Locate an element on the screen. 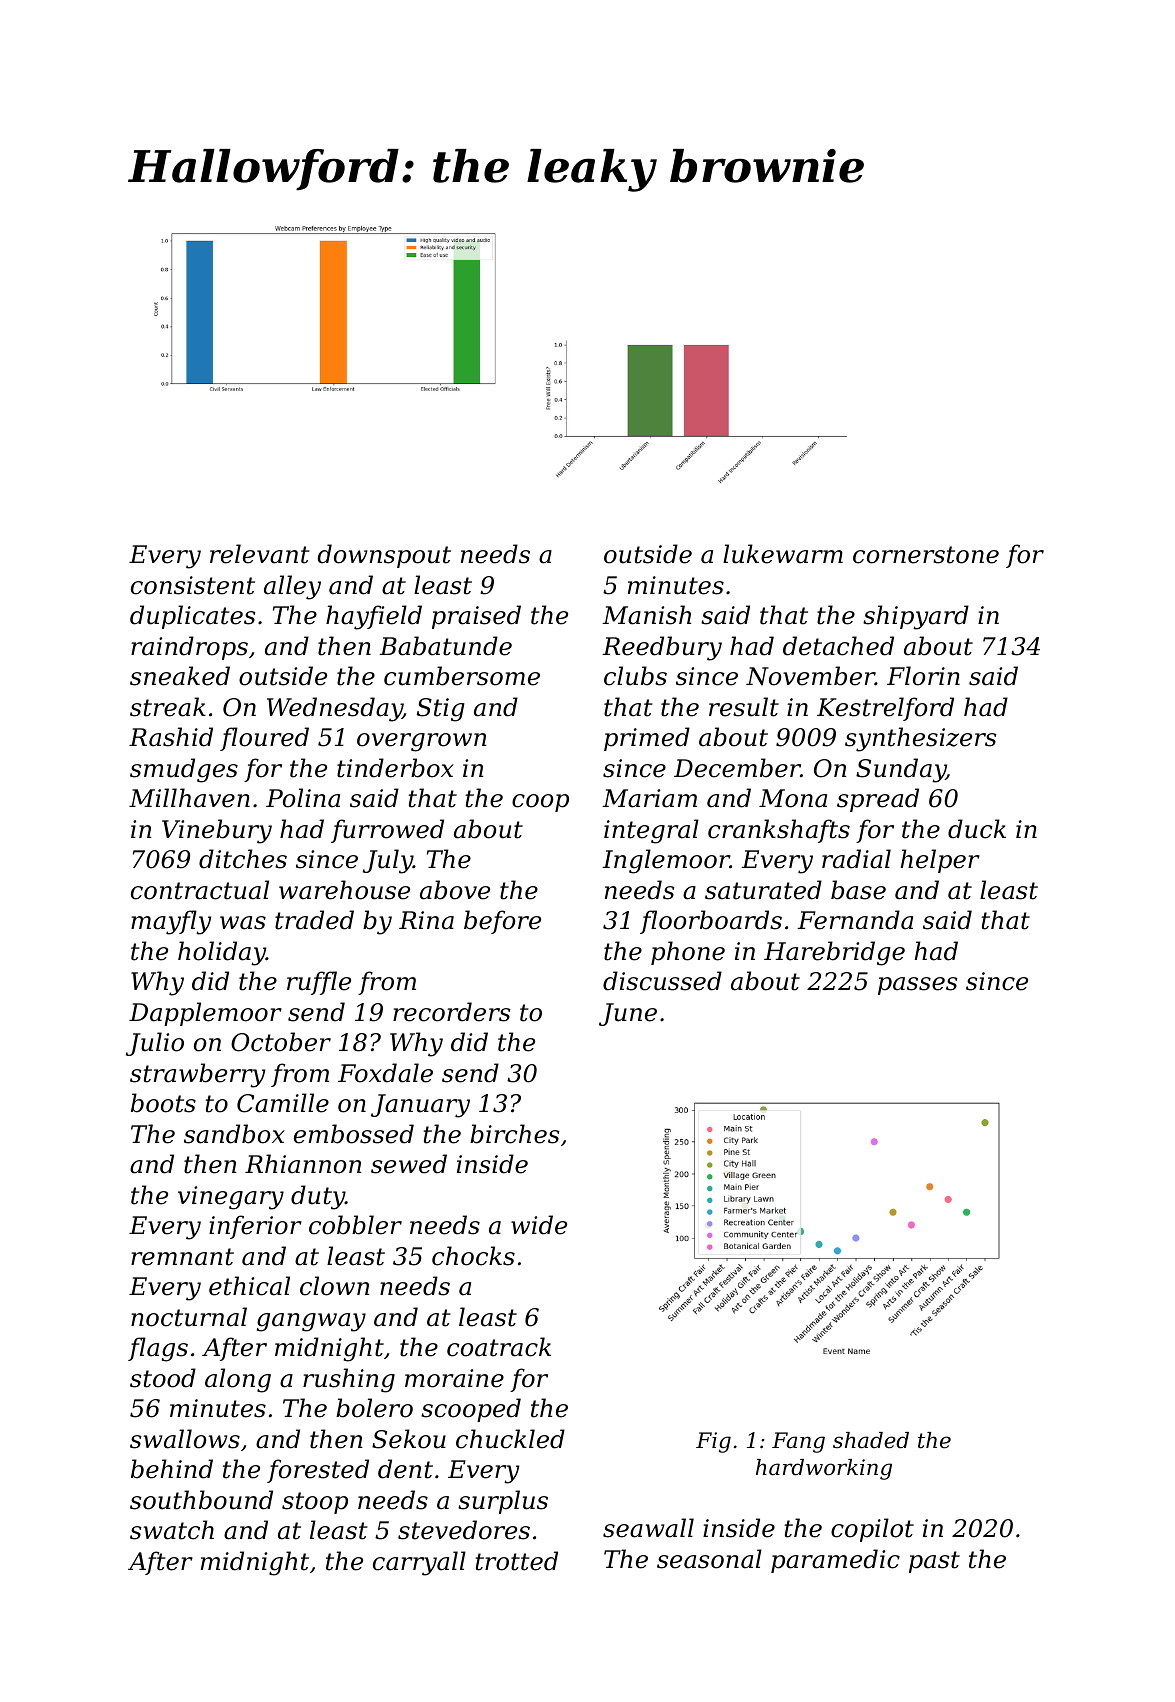 This screenshot has width=1175, height=1702. trotted is located at coordinates (517, 1561).
